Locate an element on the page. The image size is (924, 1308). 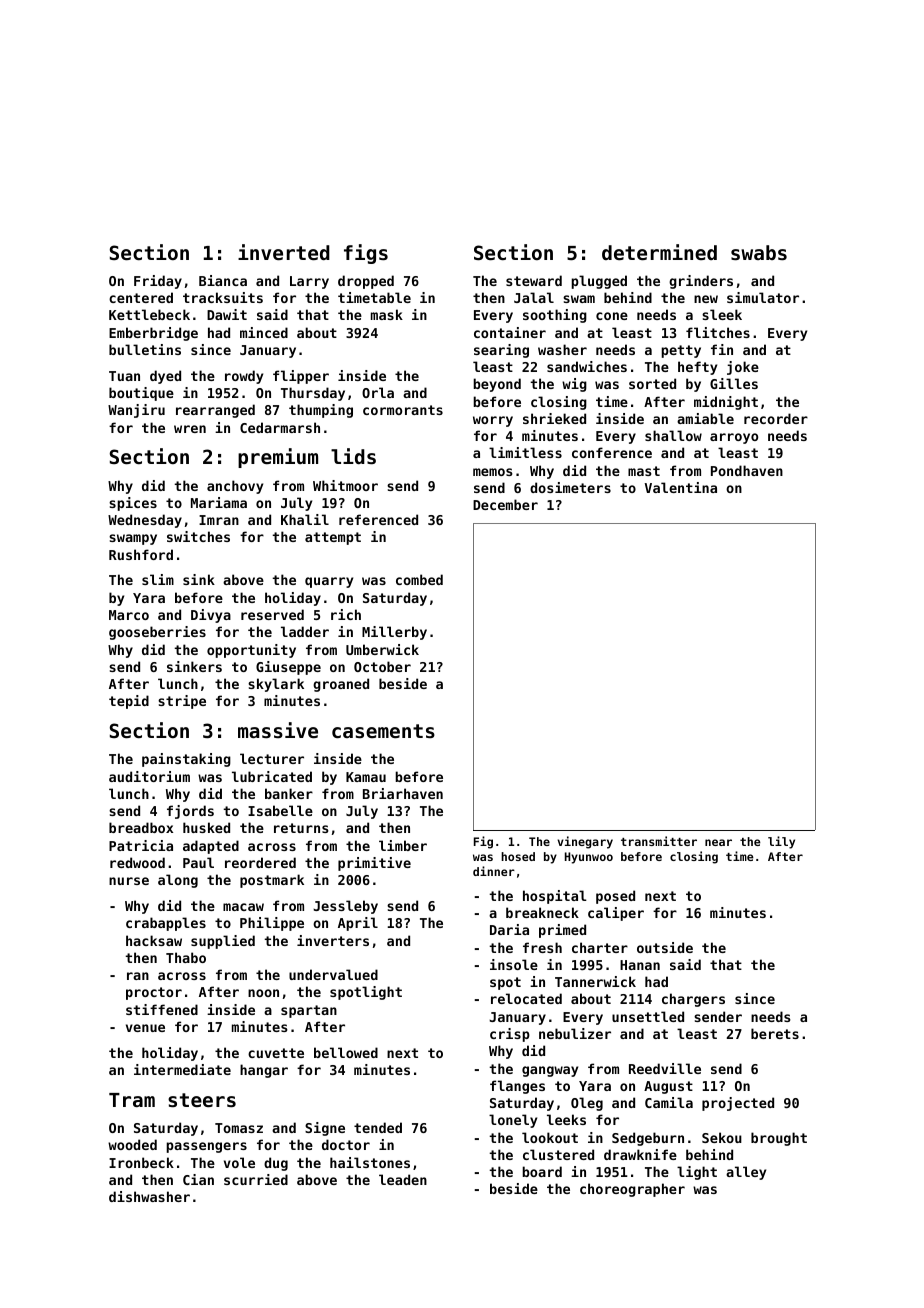
swabs is located at coordinates (759, 253).
